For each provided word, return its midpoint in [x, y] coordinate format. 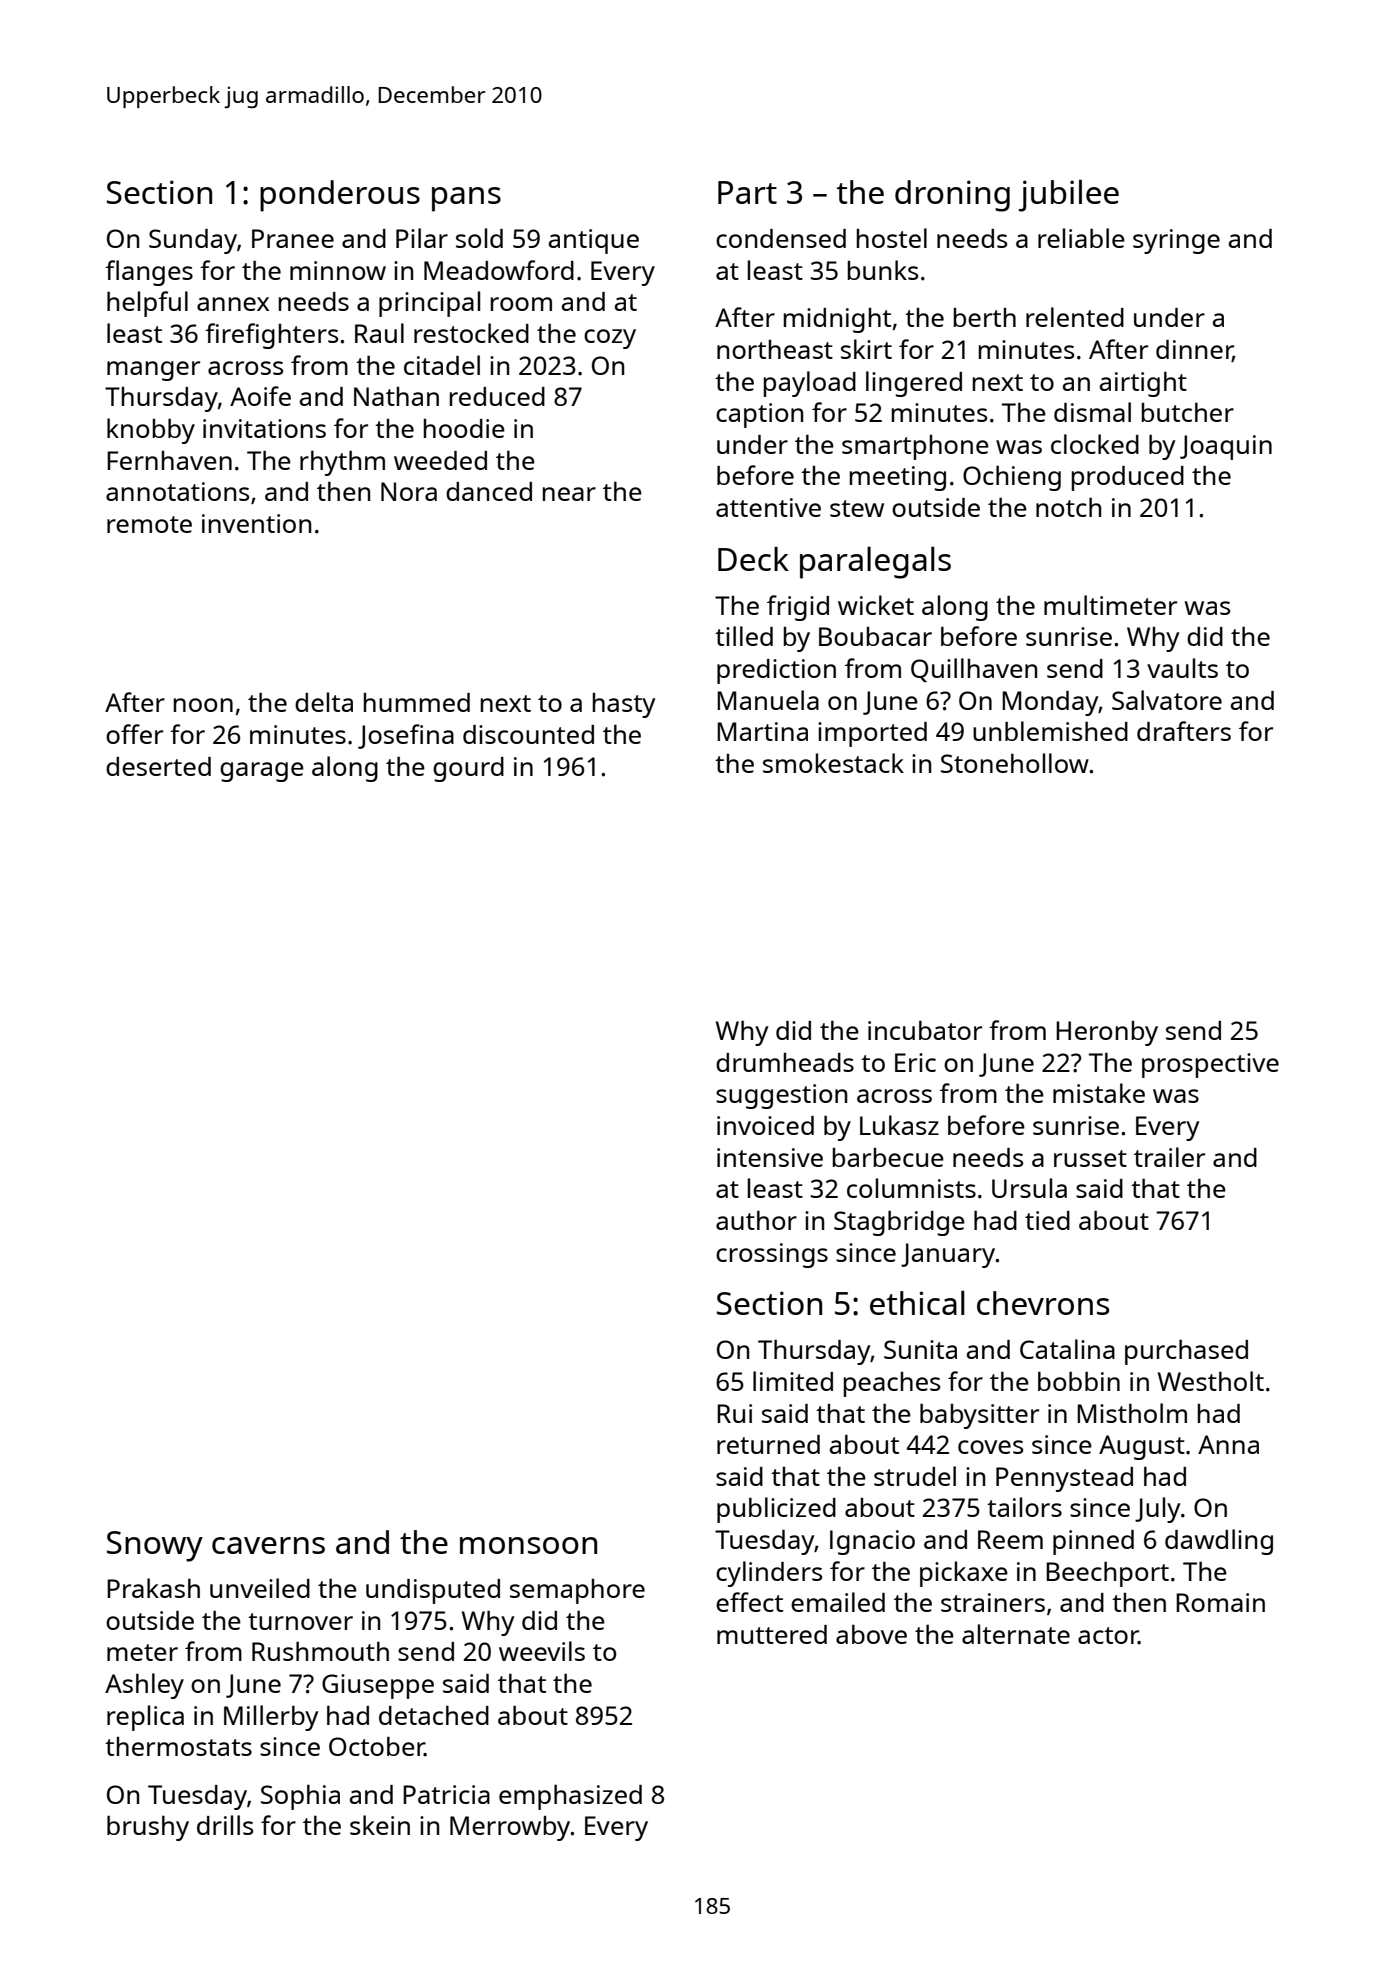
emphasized [570, 1797]
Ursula [1029, 1188]
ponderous [340, 196]
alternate [1016, 1634]
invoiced [765, 1125]
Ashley [144, 1686]
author [756, 1220]
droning [952, 196]
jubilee [1069, 195]
